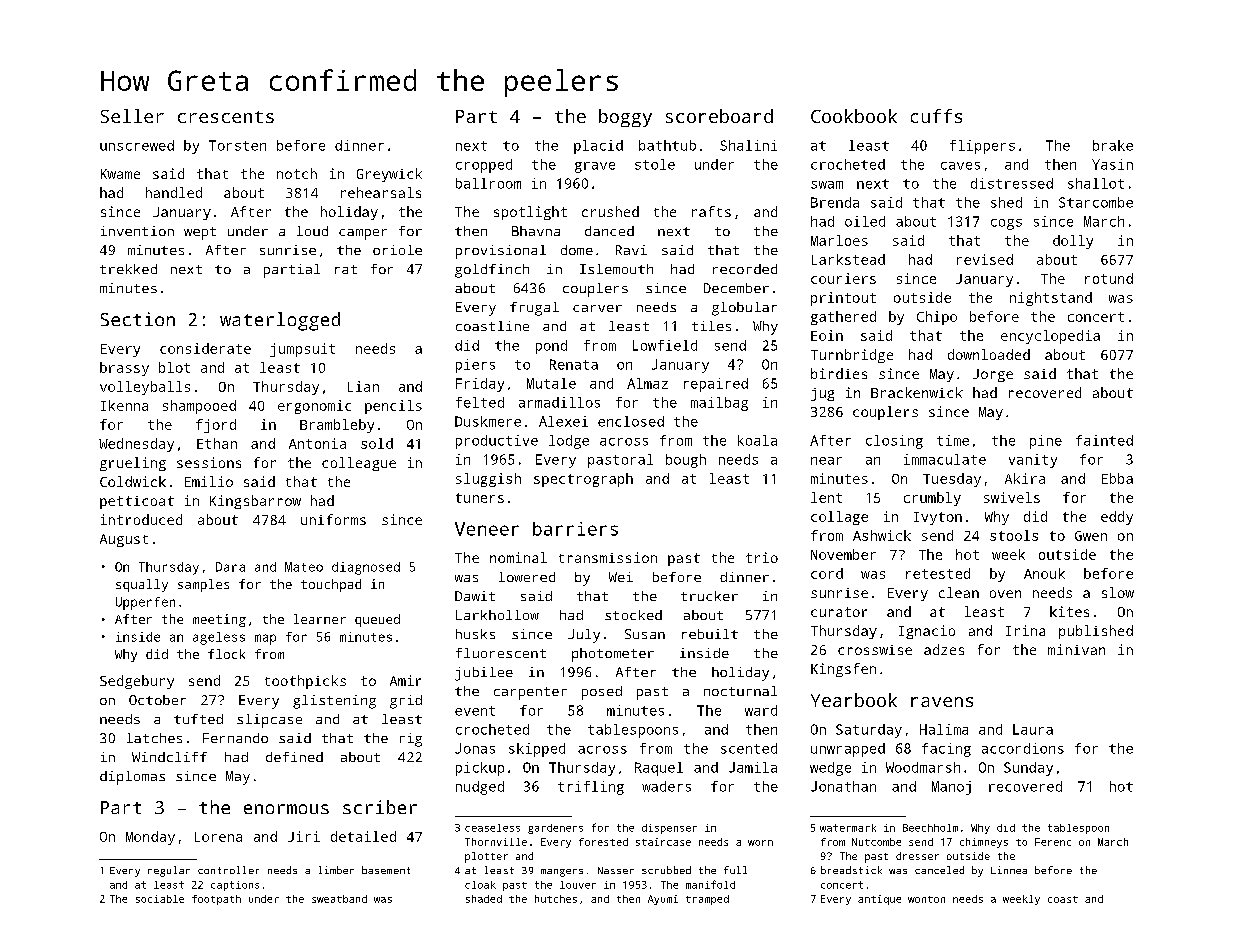 Image resolution: width=1233 pixels, height=952 pixels. I want to click on regular, so click(169, 871).
